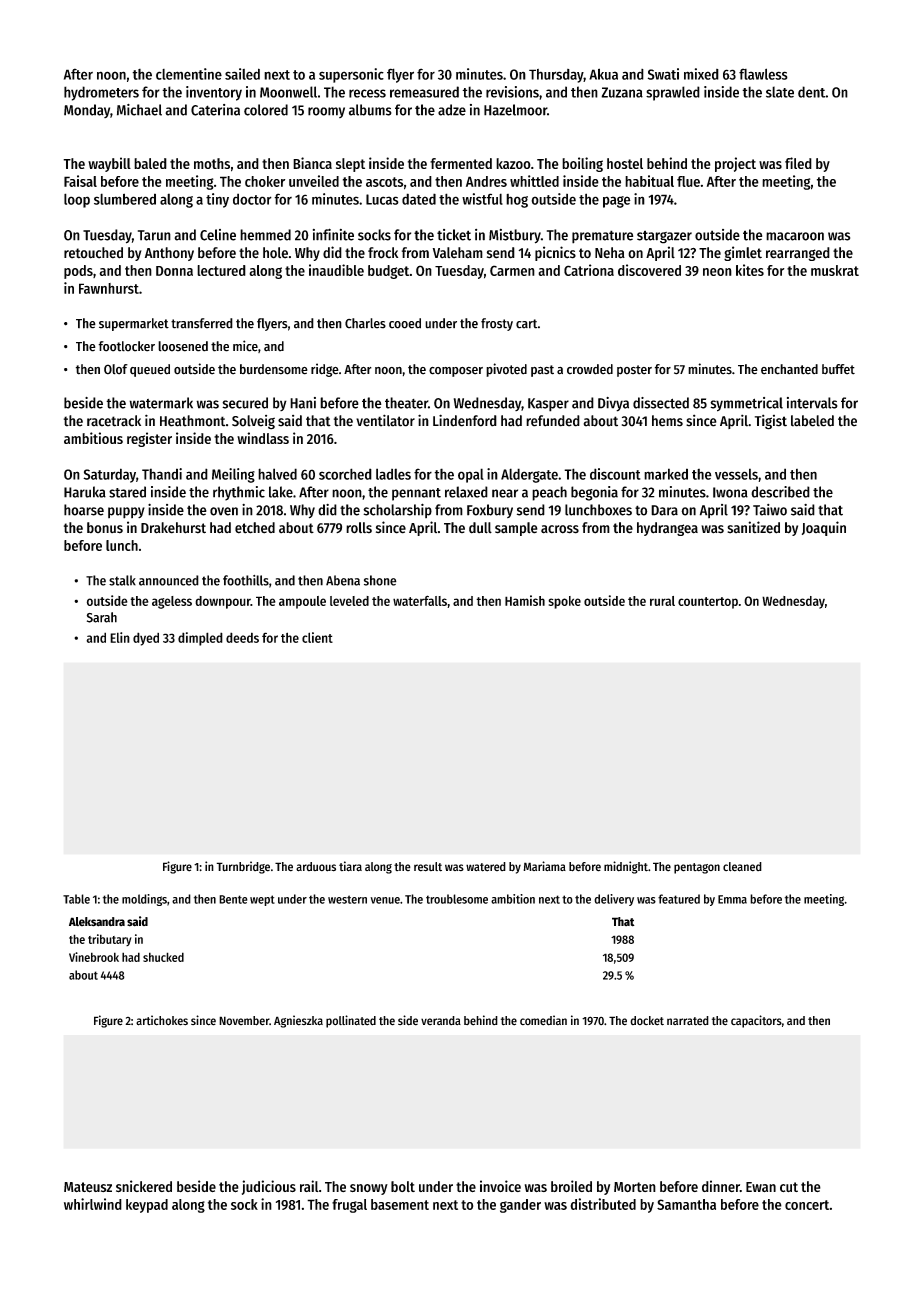 This screenshot has height=1308, width=924. I want to click on countertop, so click(708, 603).
